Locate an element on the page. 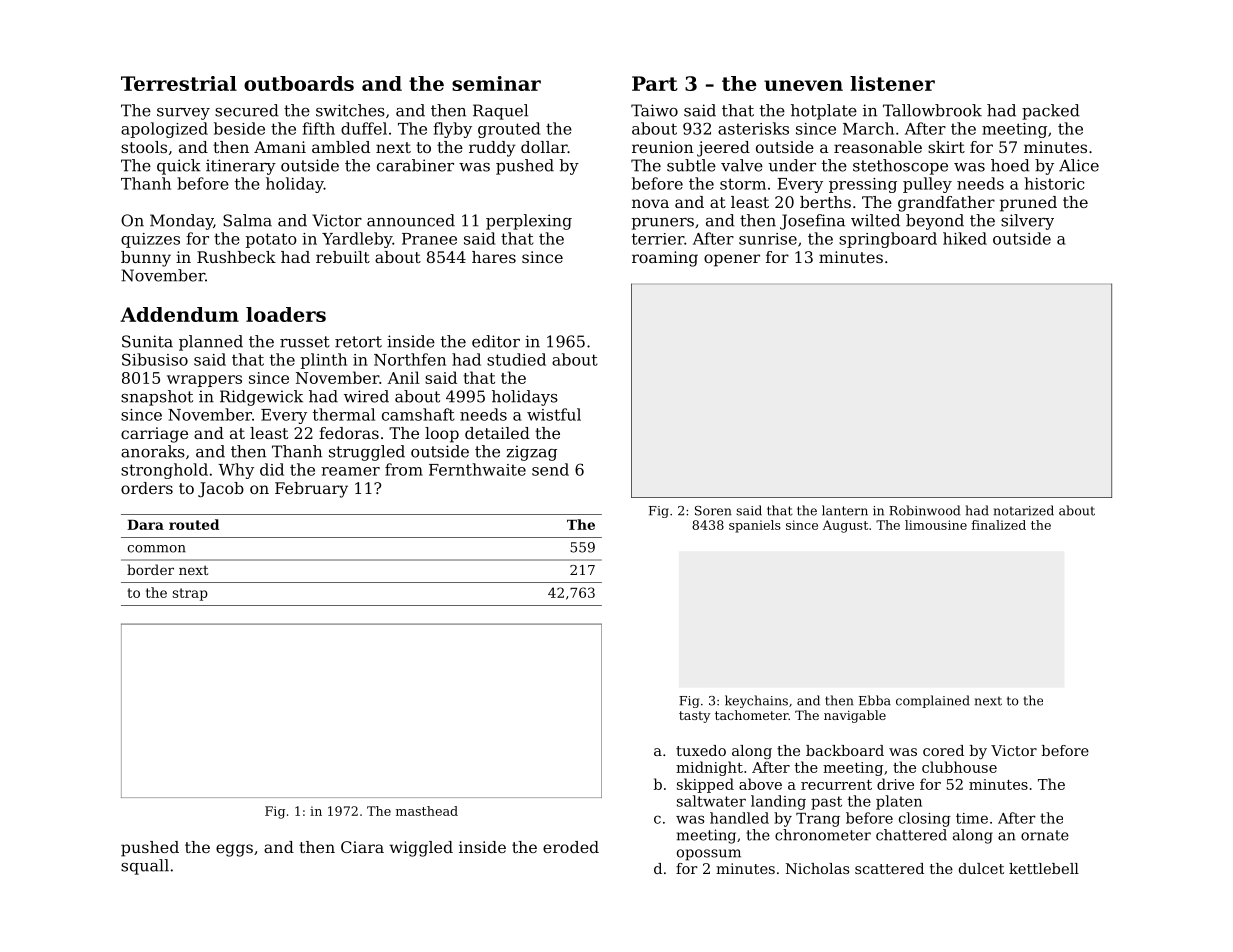 This page has width=1233, height=952. time is located at coordinates (972, 818).
